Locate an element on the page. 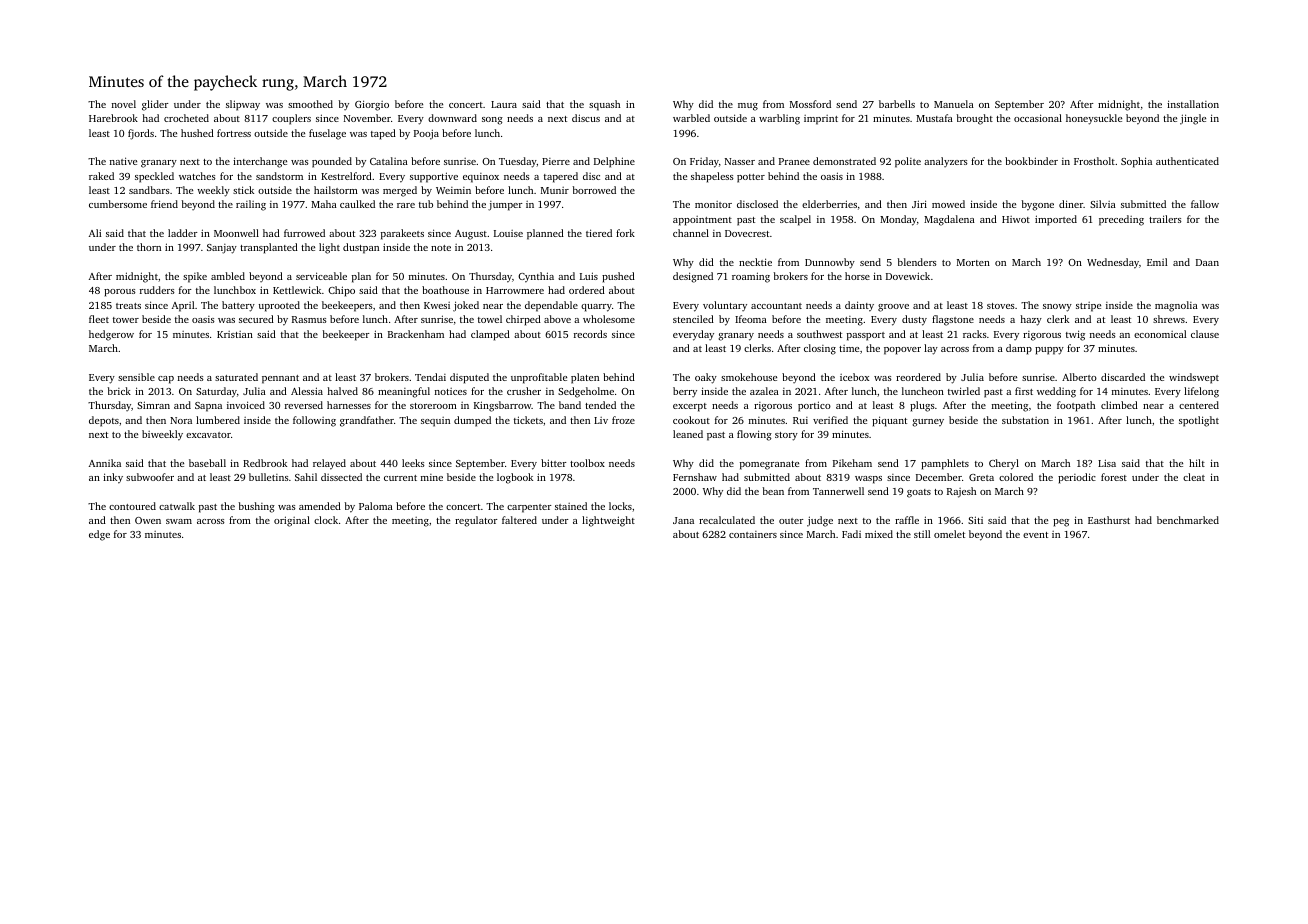  Giorgio is located at coordinates (372, 105).
